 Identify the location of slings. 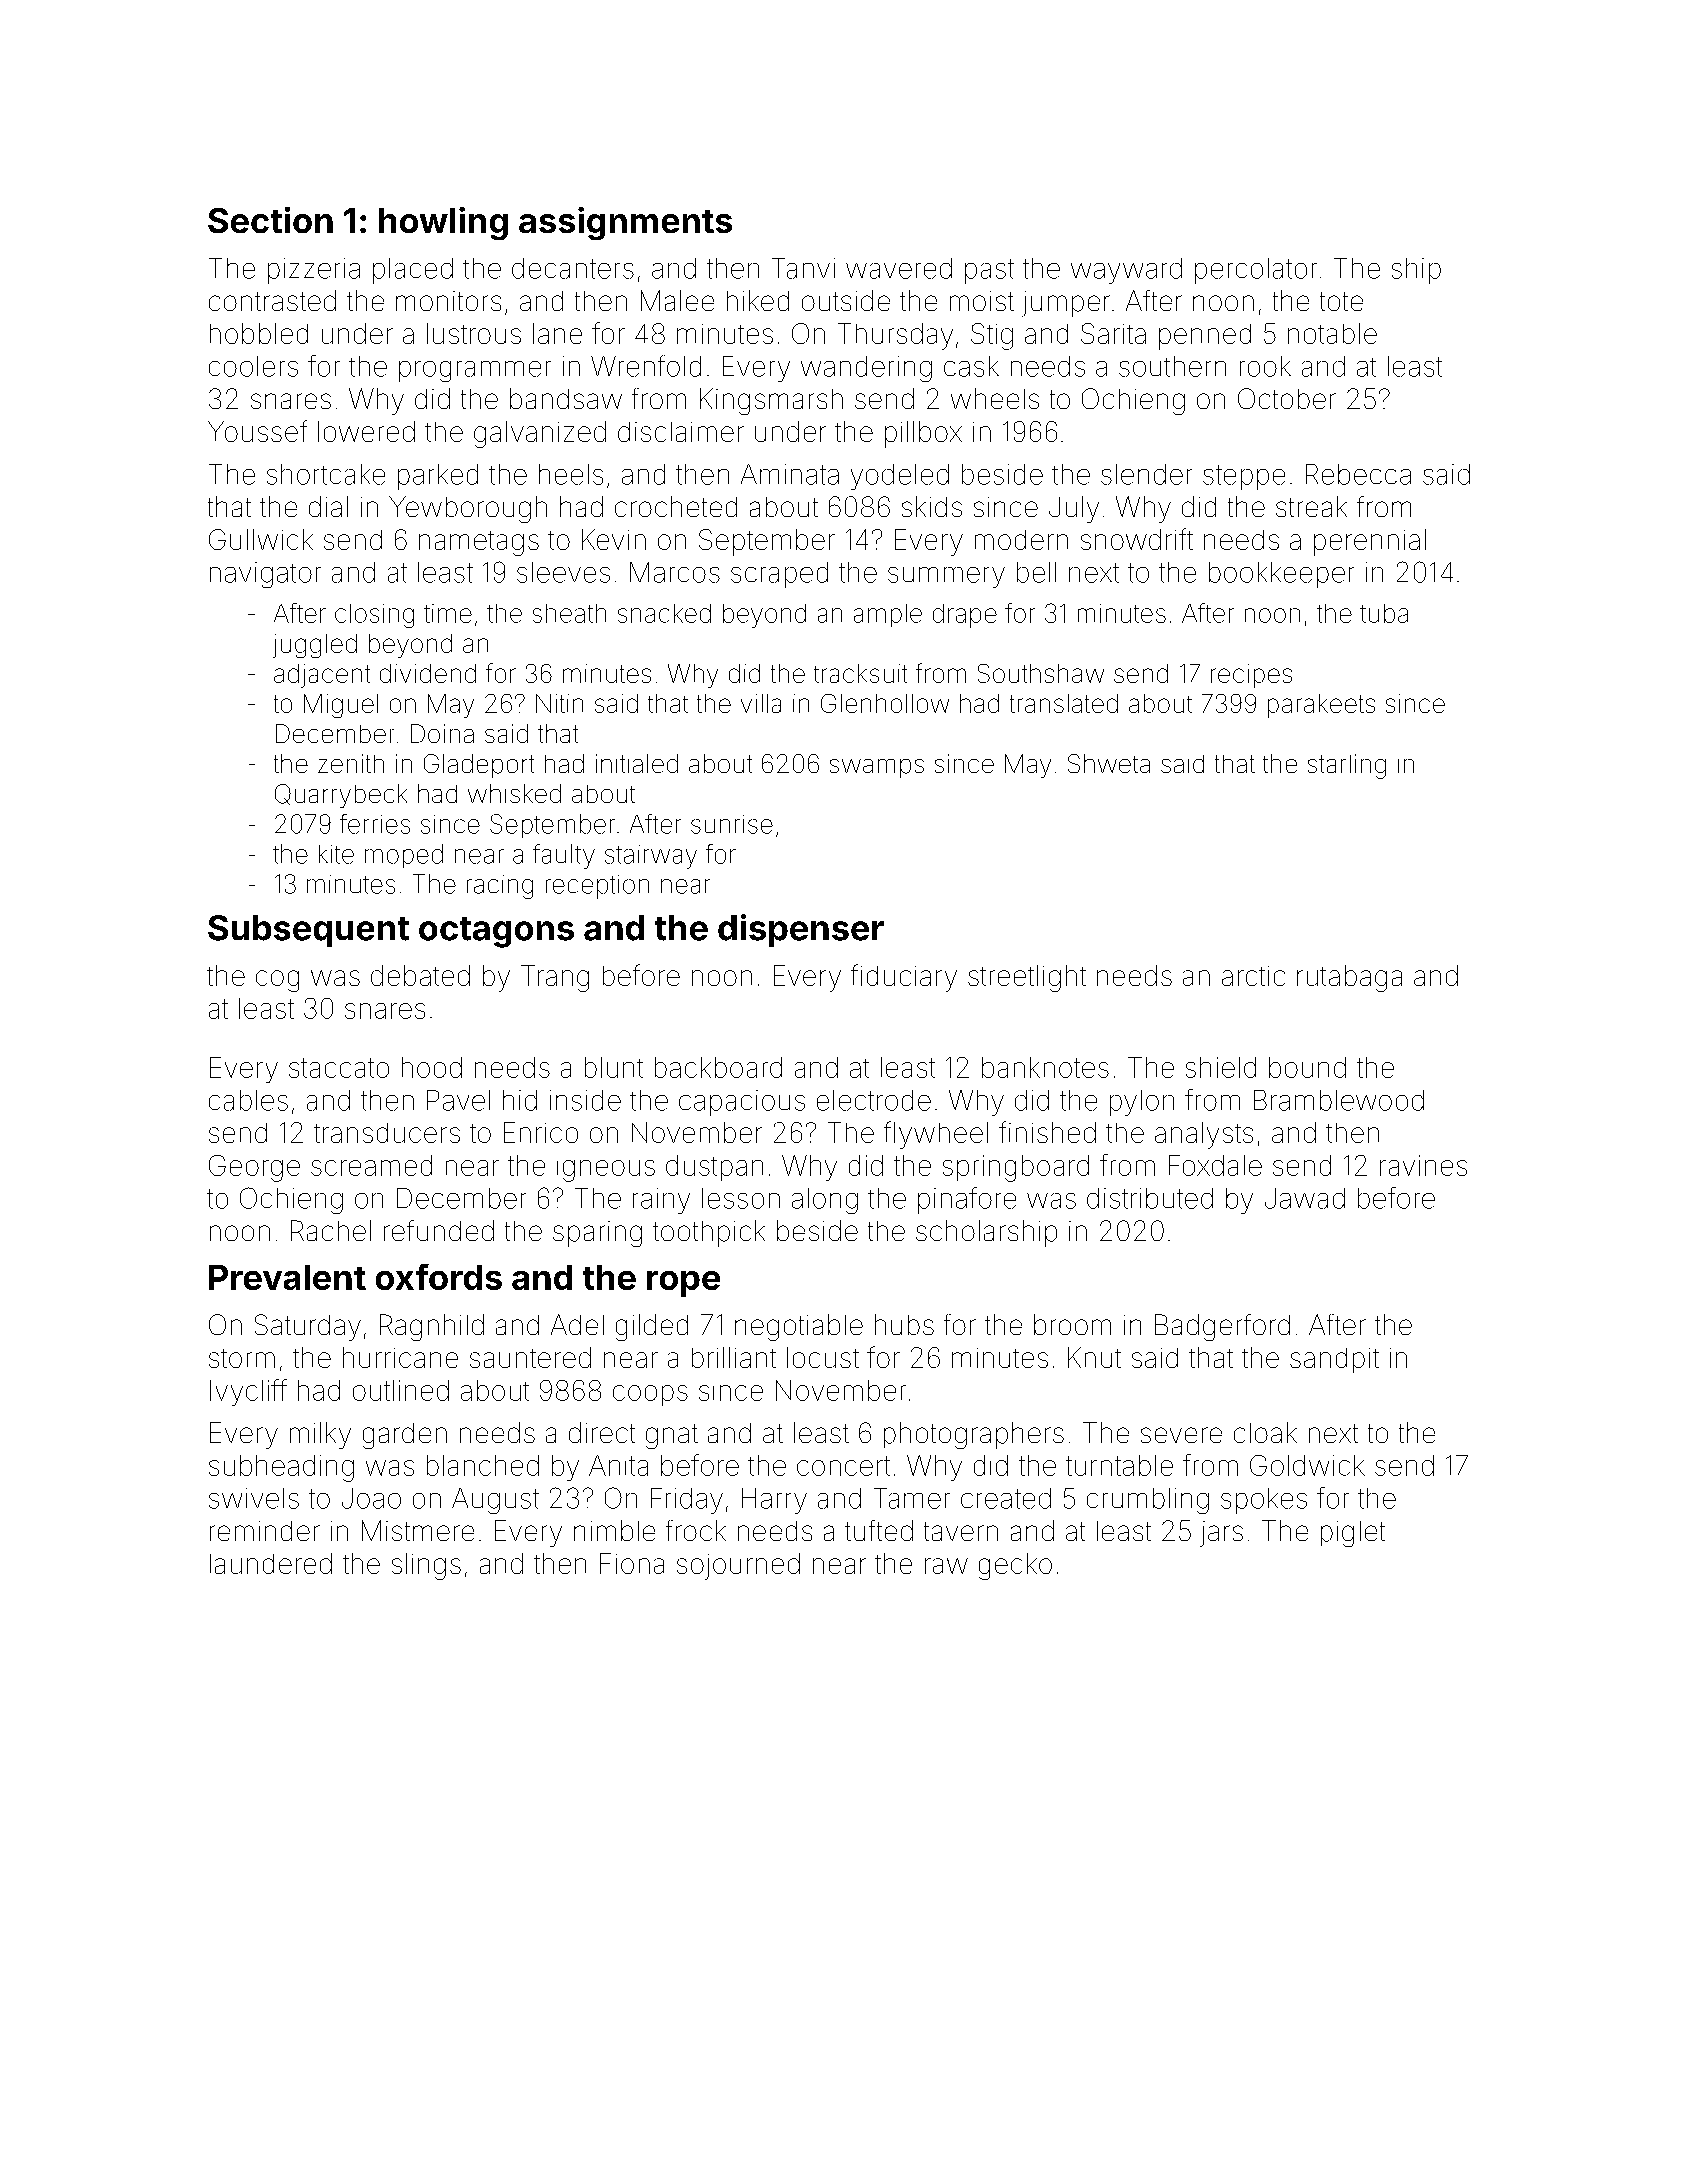
(426, 1566).
